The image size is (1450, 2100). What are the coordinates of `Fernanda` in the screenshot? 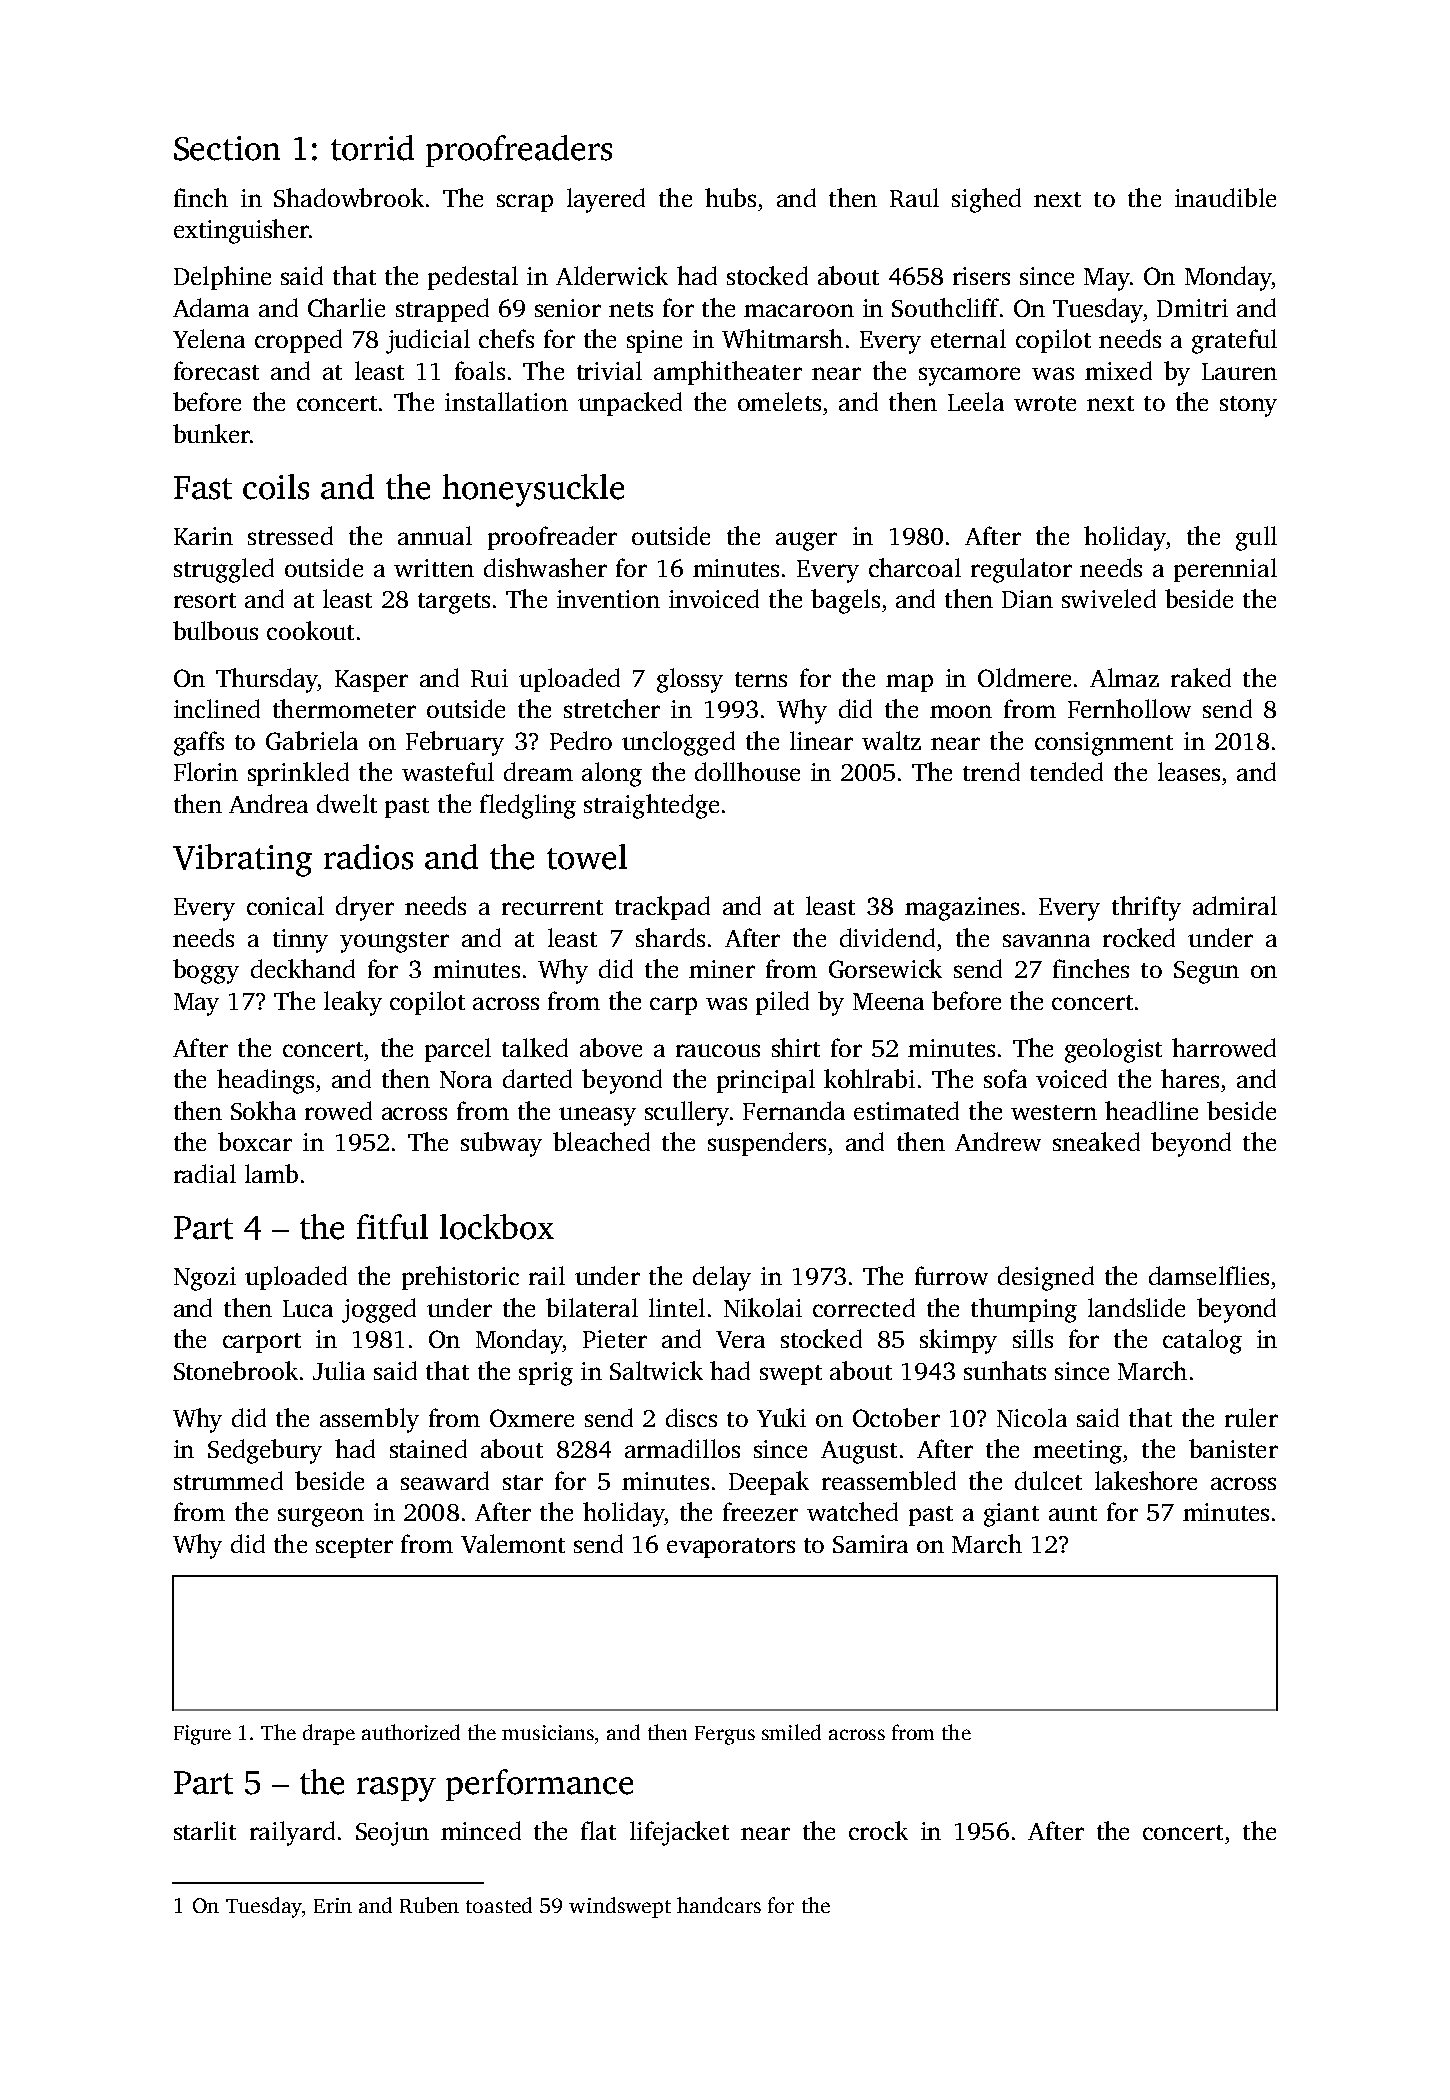 It's located at (794, 1110).
